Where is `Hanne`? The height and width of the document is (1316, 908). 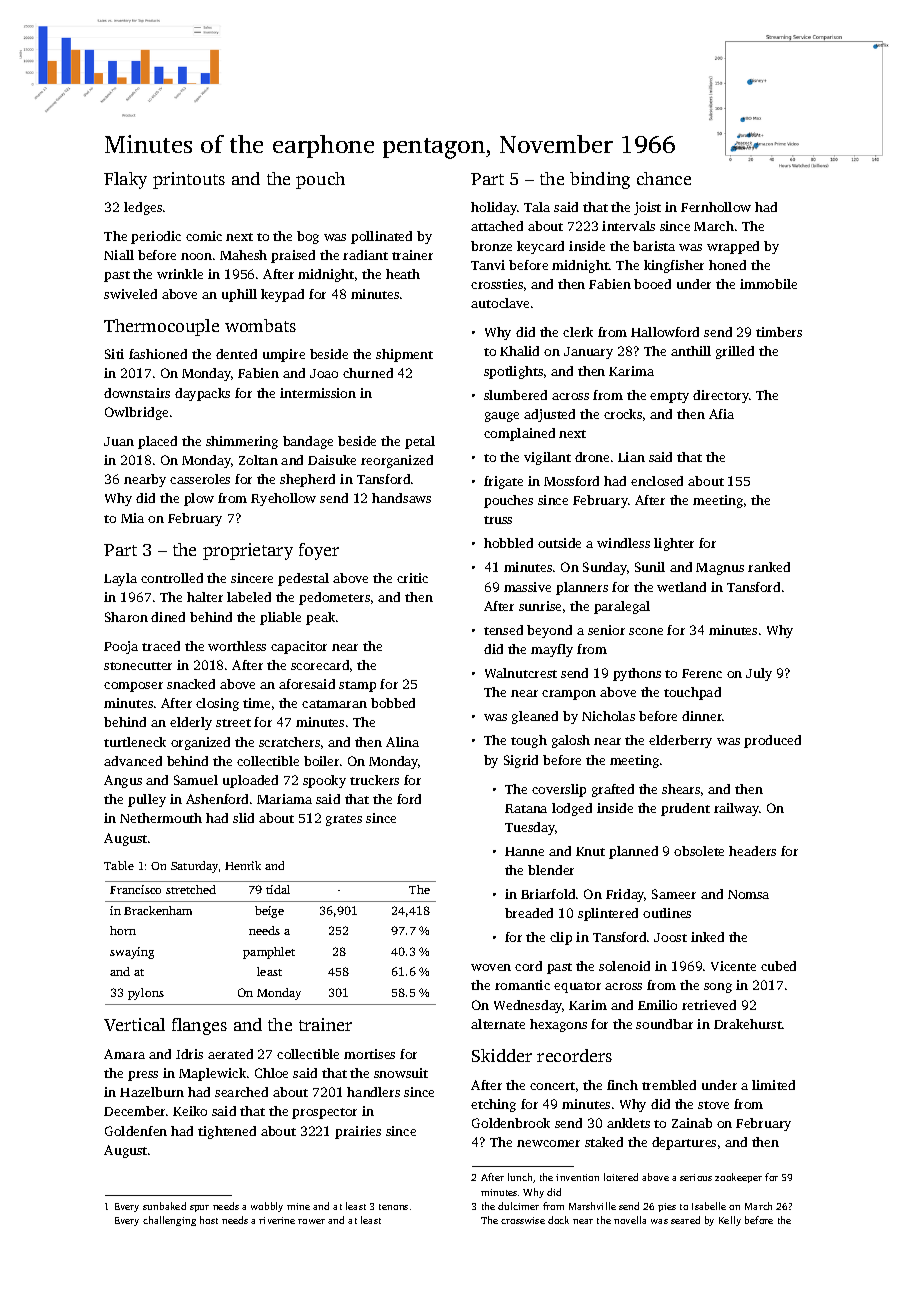
Hanne is located at coordinates (524, 851).
